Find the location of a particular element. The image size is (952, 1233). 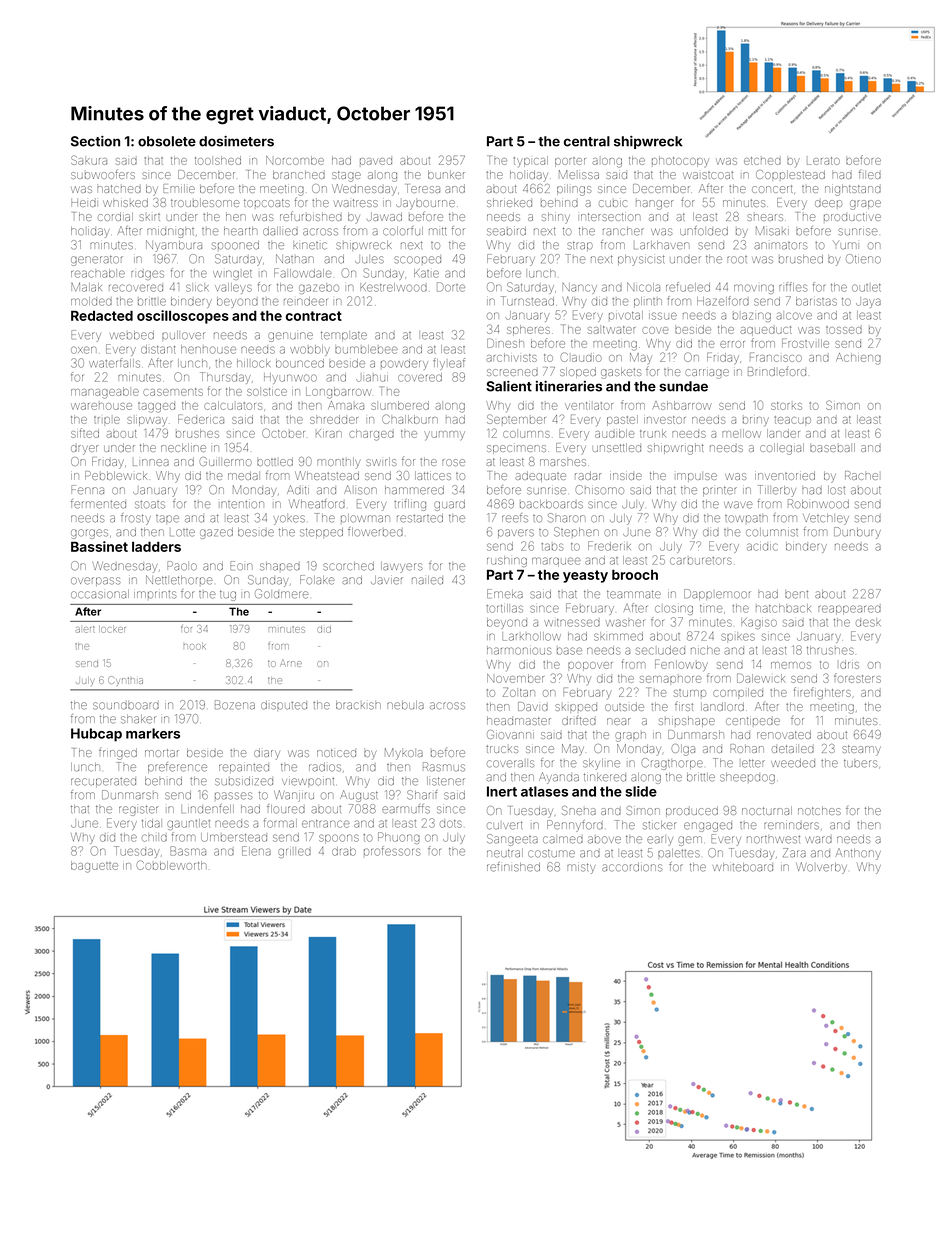

fermented is located at coordinates (98, 504).
